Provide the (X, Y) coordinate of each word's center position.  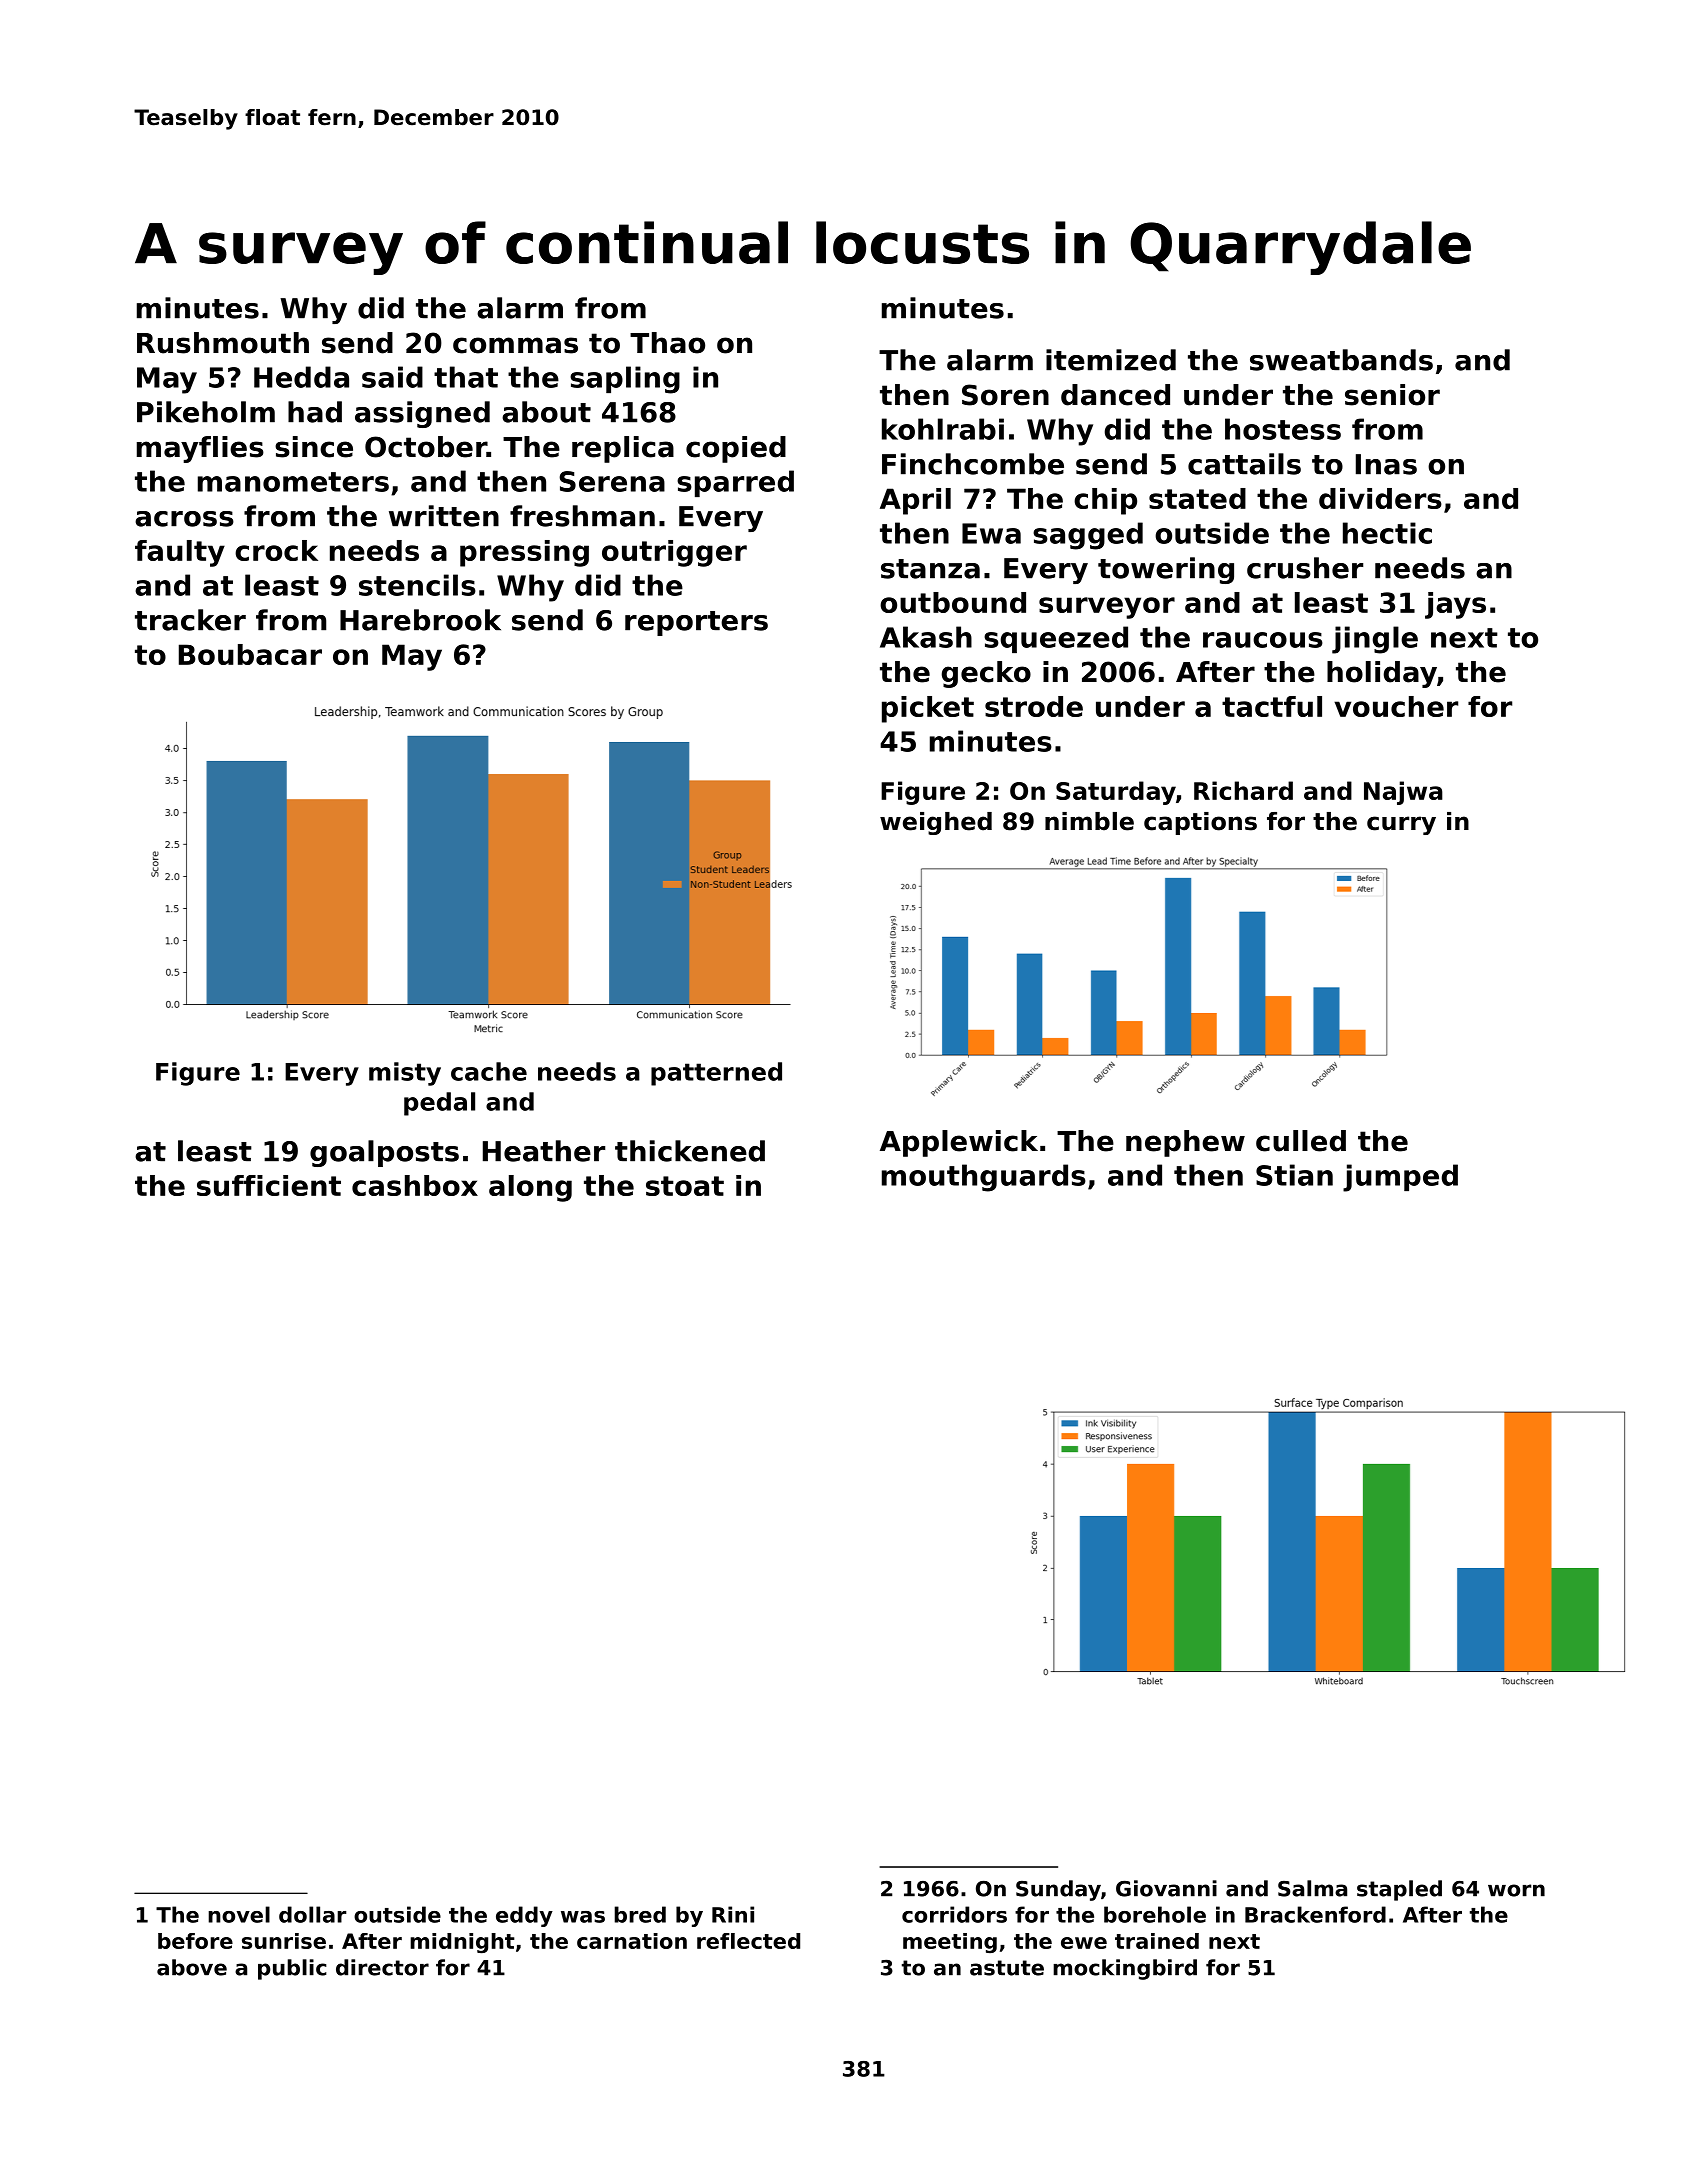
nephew (1185, 1143)
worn (1516, 1890)
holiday (1382, 674)
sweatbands (1341, 360)
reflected (748, 1941)
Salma (1312, 1888)
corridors (954, 1914)
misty (405, 1074)
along (530, 1188)
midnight (462, 1943)
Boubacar (250, 654)
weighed (936, 823)
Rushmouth (223, 343)
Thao (667, 343)
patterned (716, 1074)
